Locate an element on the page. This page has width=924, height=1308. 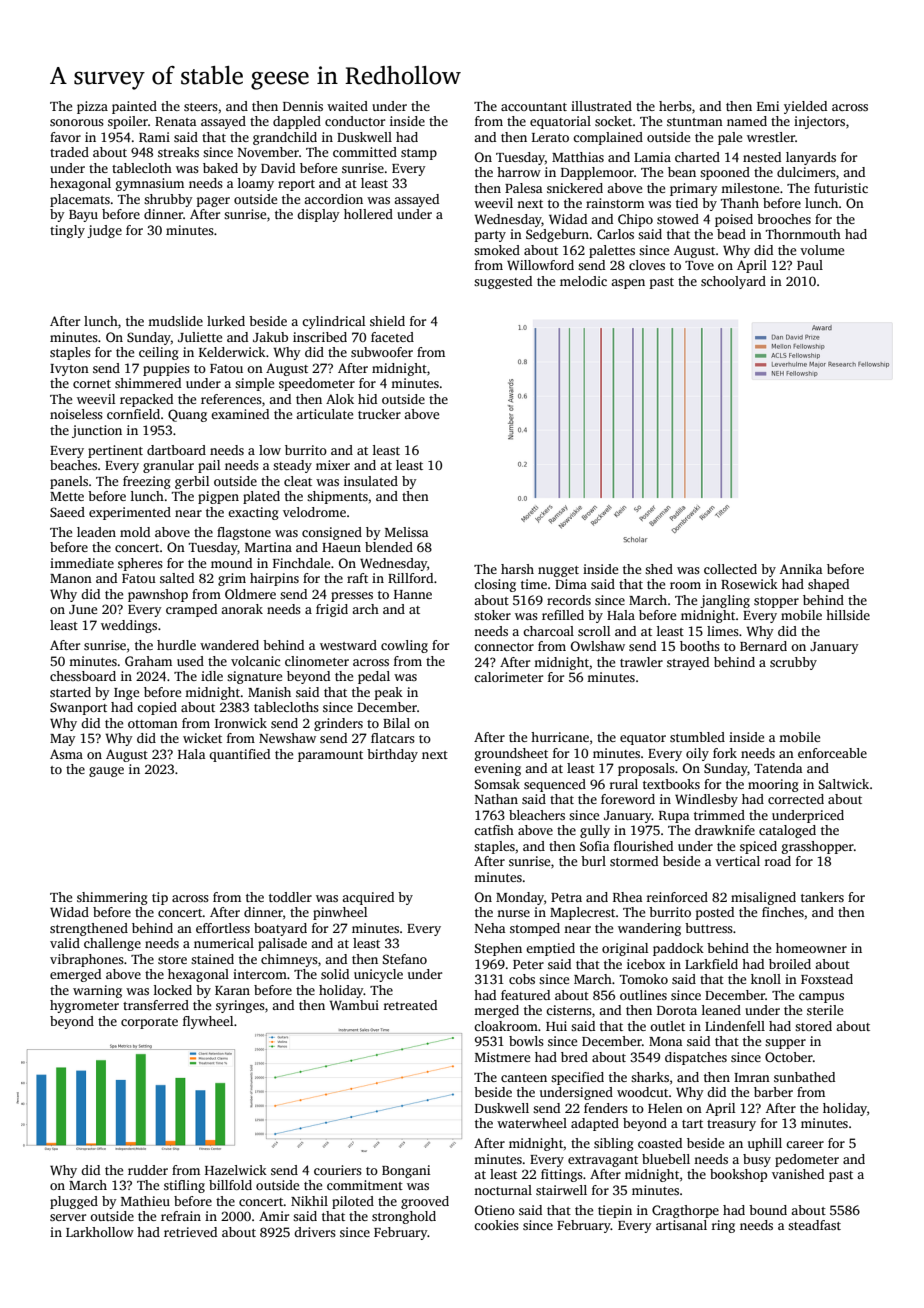
Annika is located at coordinates (801, 569).
